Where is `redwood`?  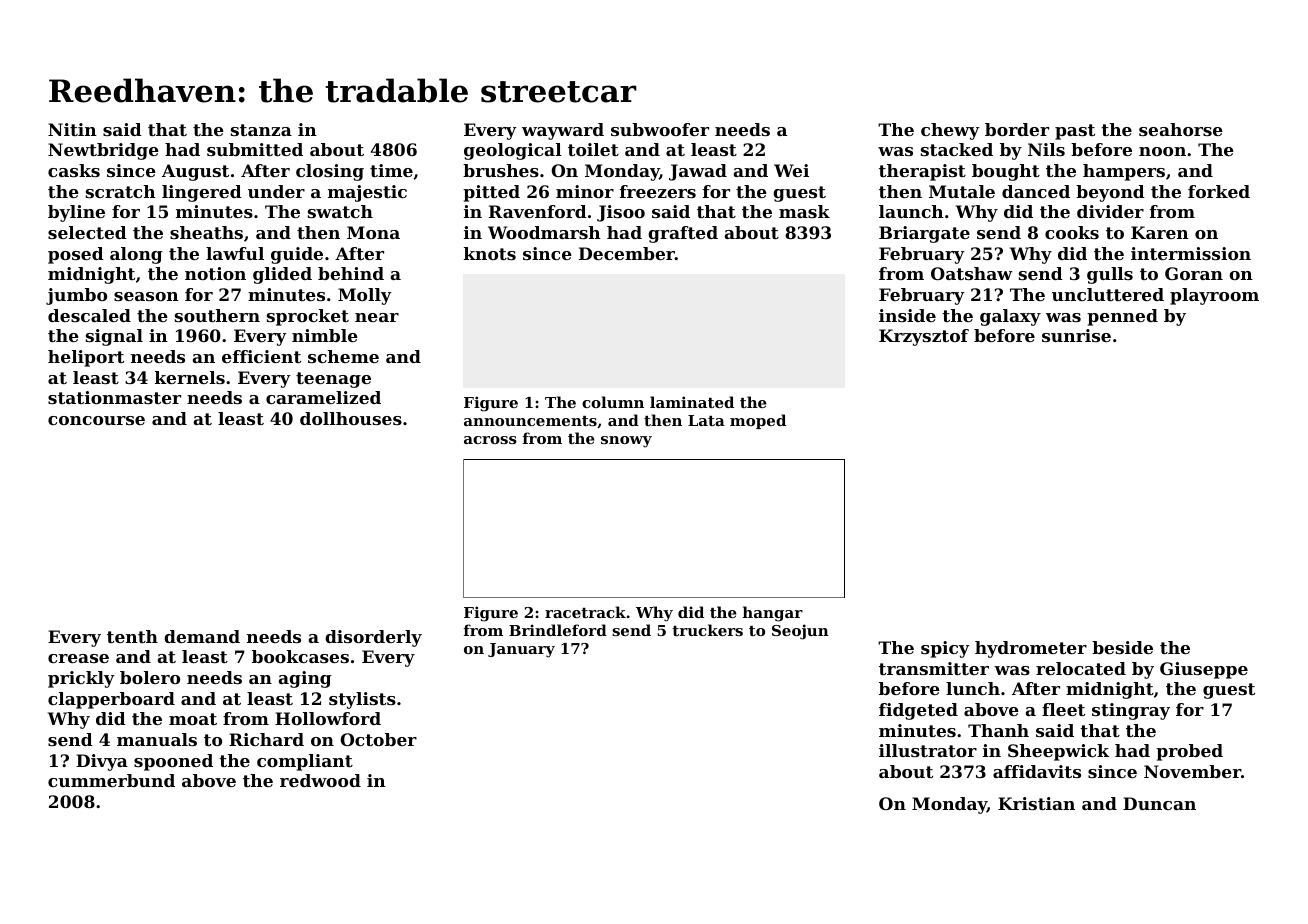 redwood is located at coordinates (320, 780).
